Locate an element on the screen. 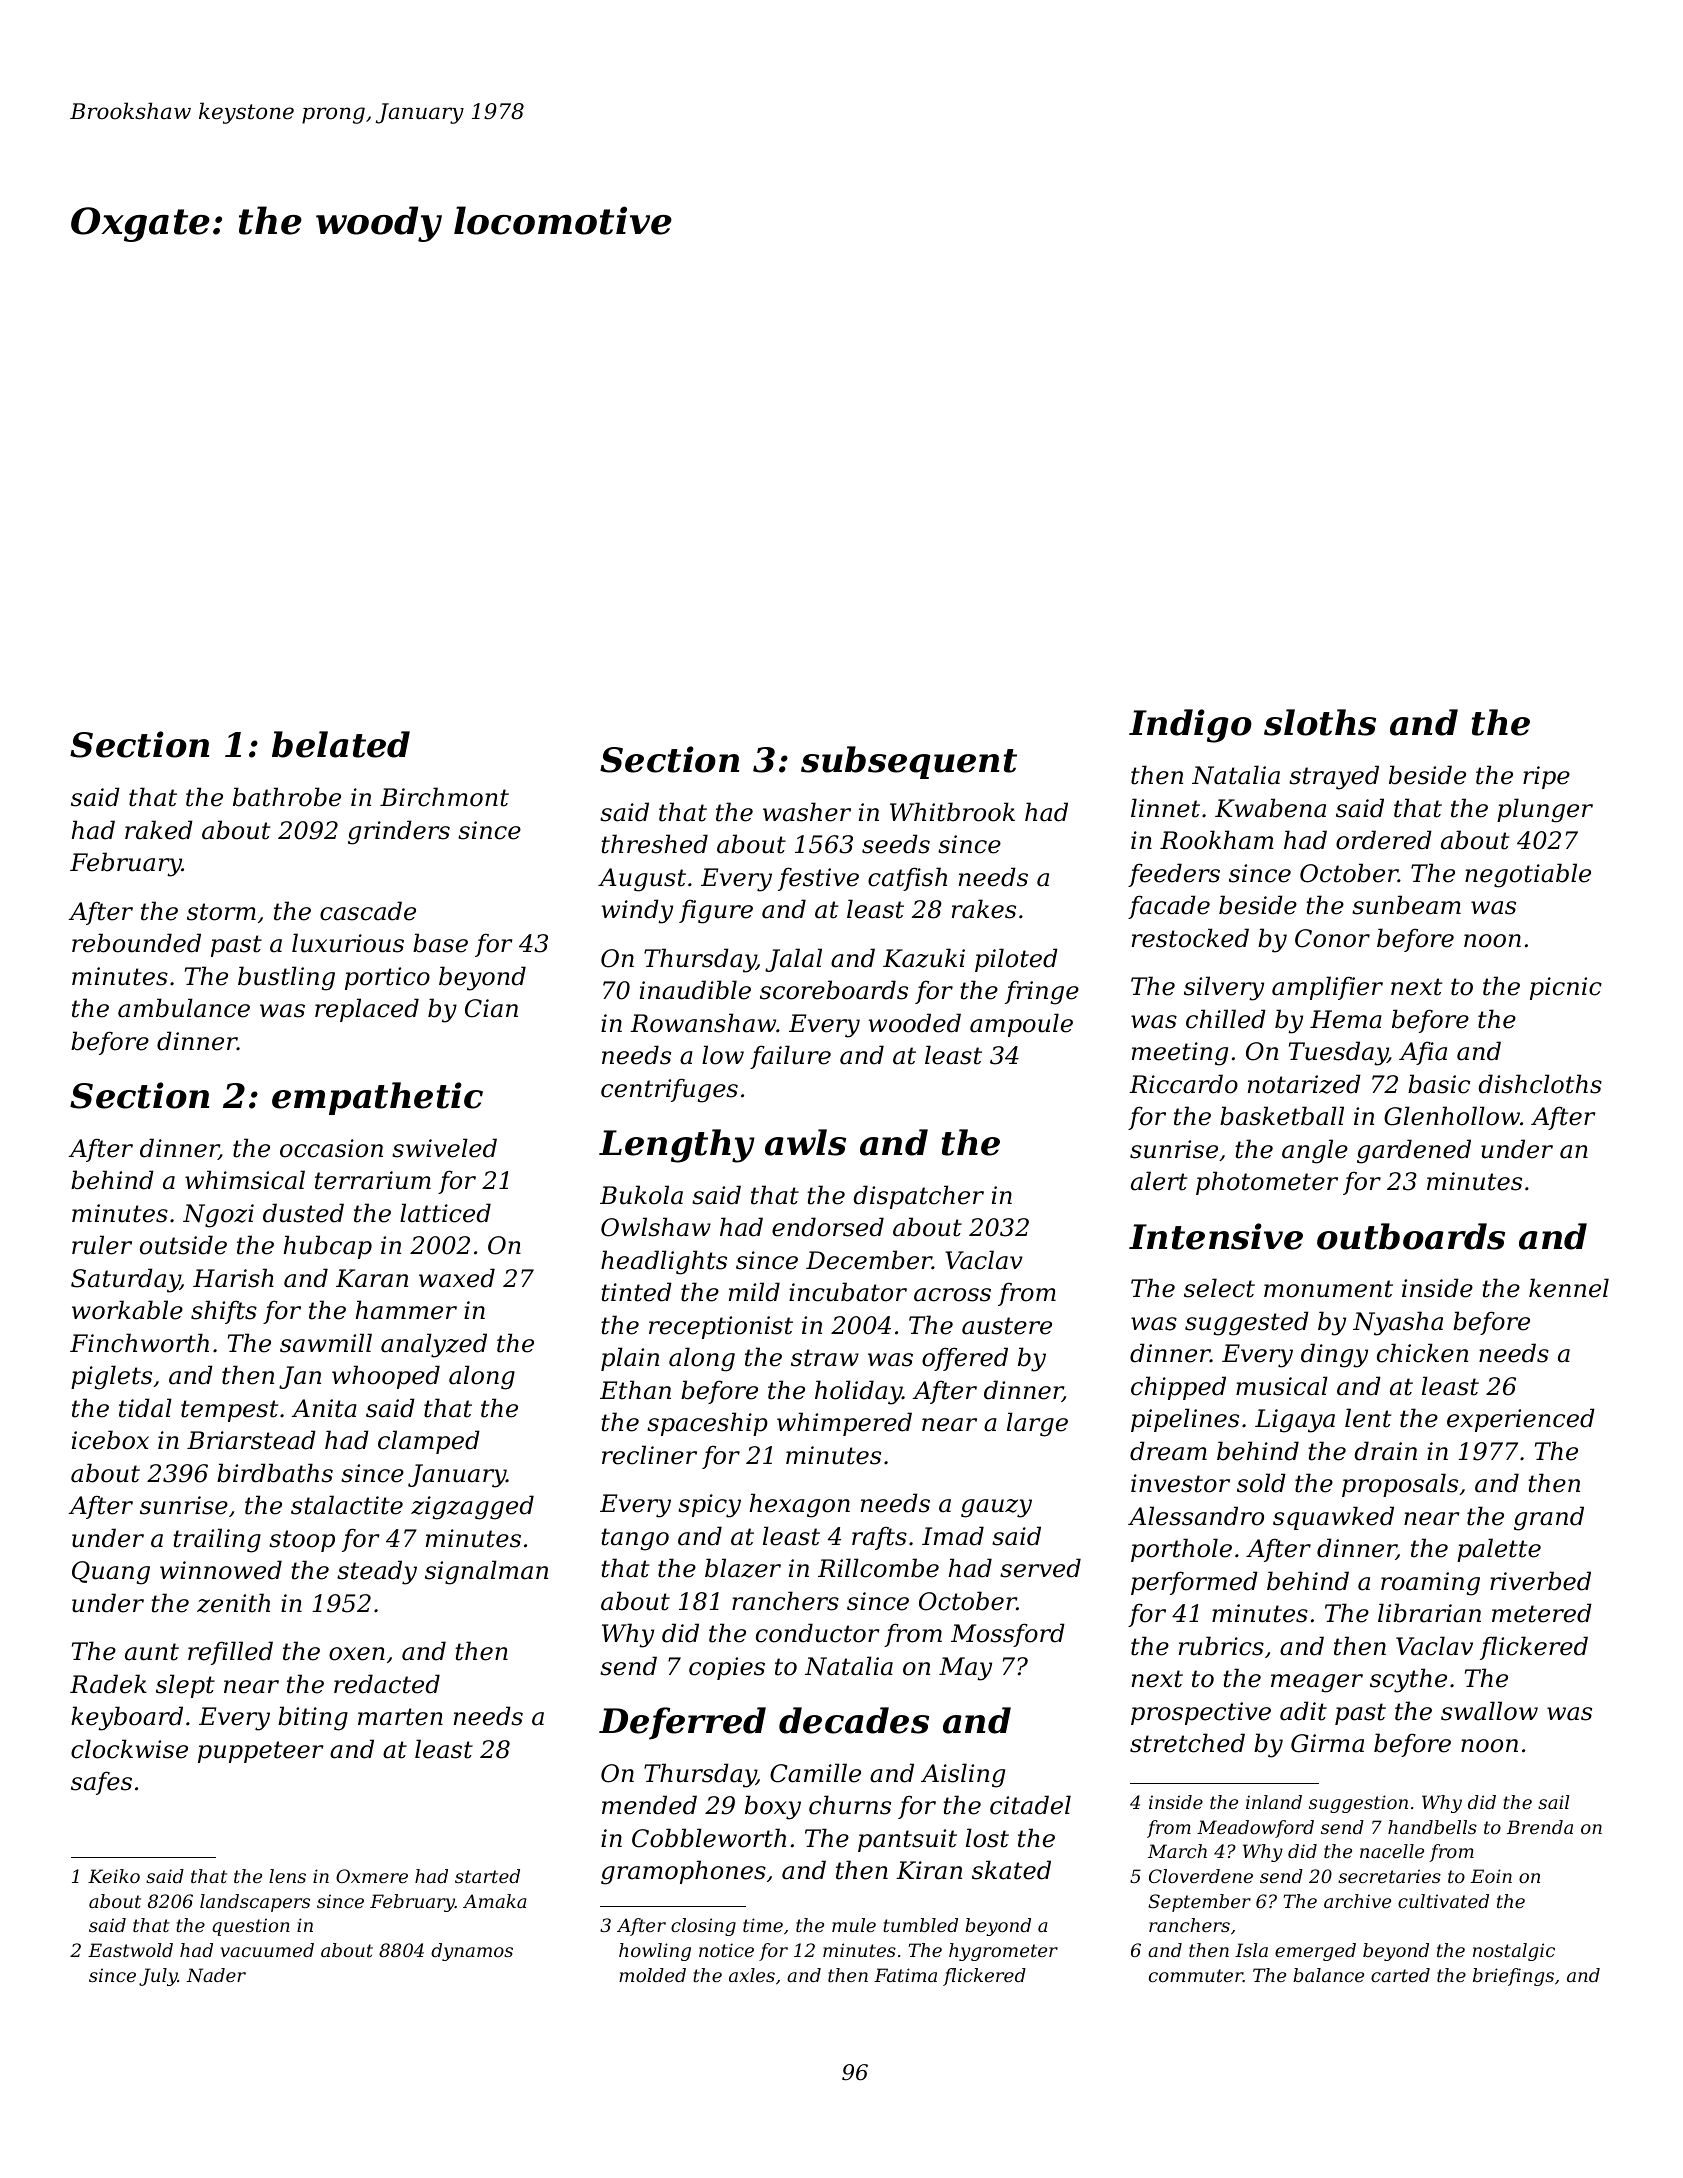 This screenshot has height=2178, width=1683. ambulance is located at coordinates (184, 1008).
